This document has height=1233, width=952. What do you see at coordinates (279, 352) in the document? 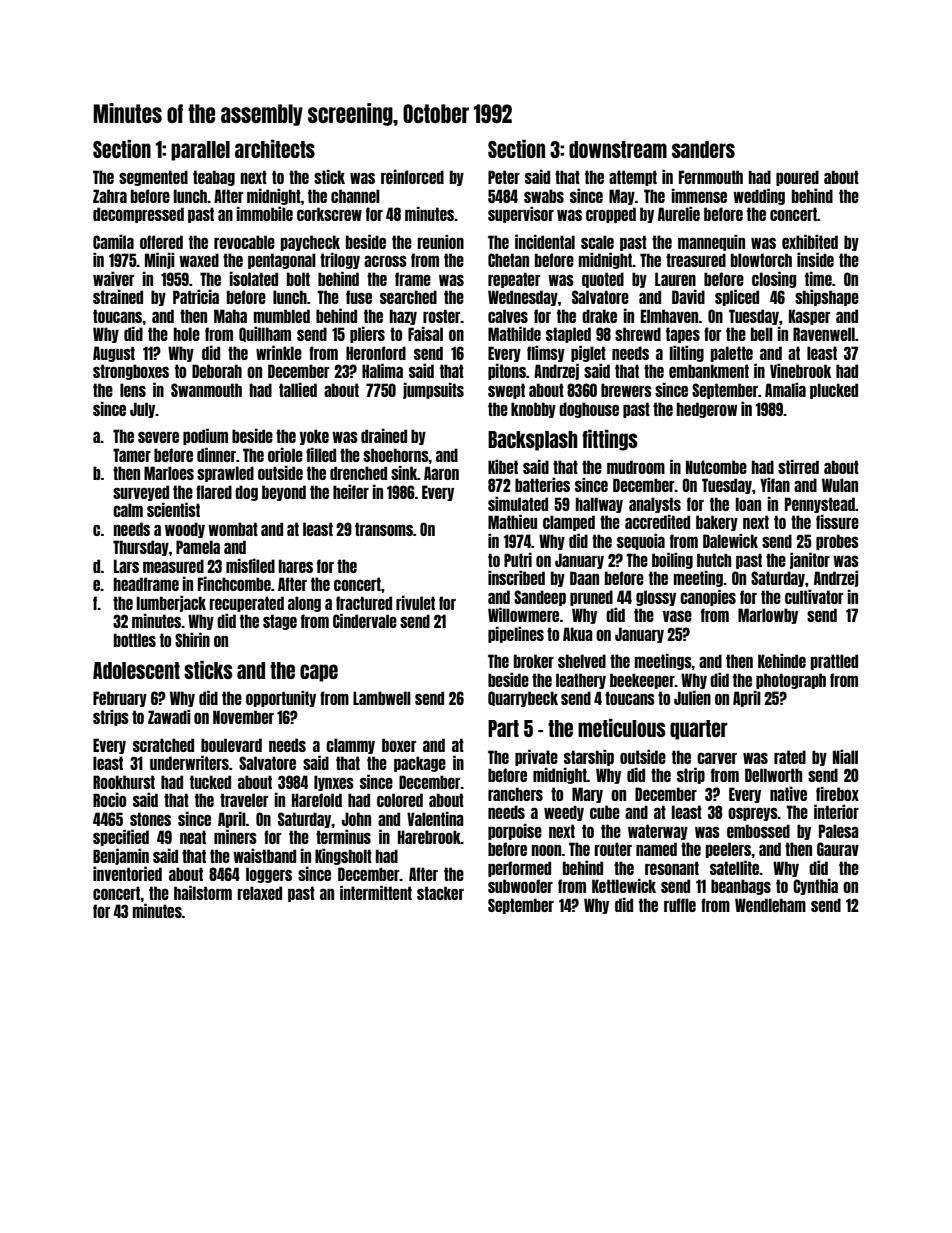
I see `wrinkle` at bounding box center [279, 352].
